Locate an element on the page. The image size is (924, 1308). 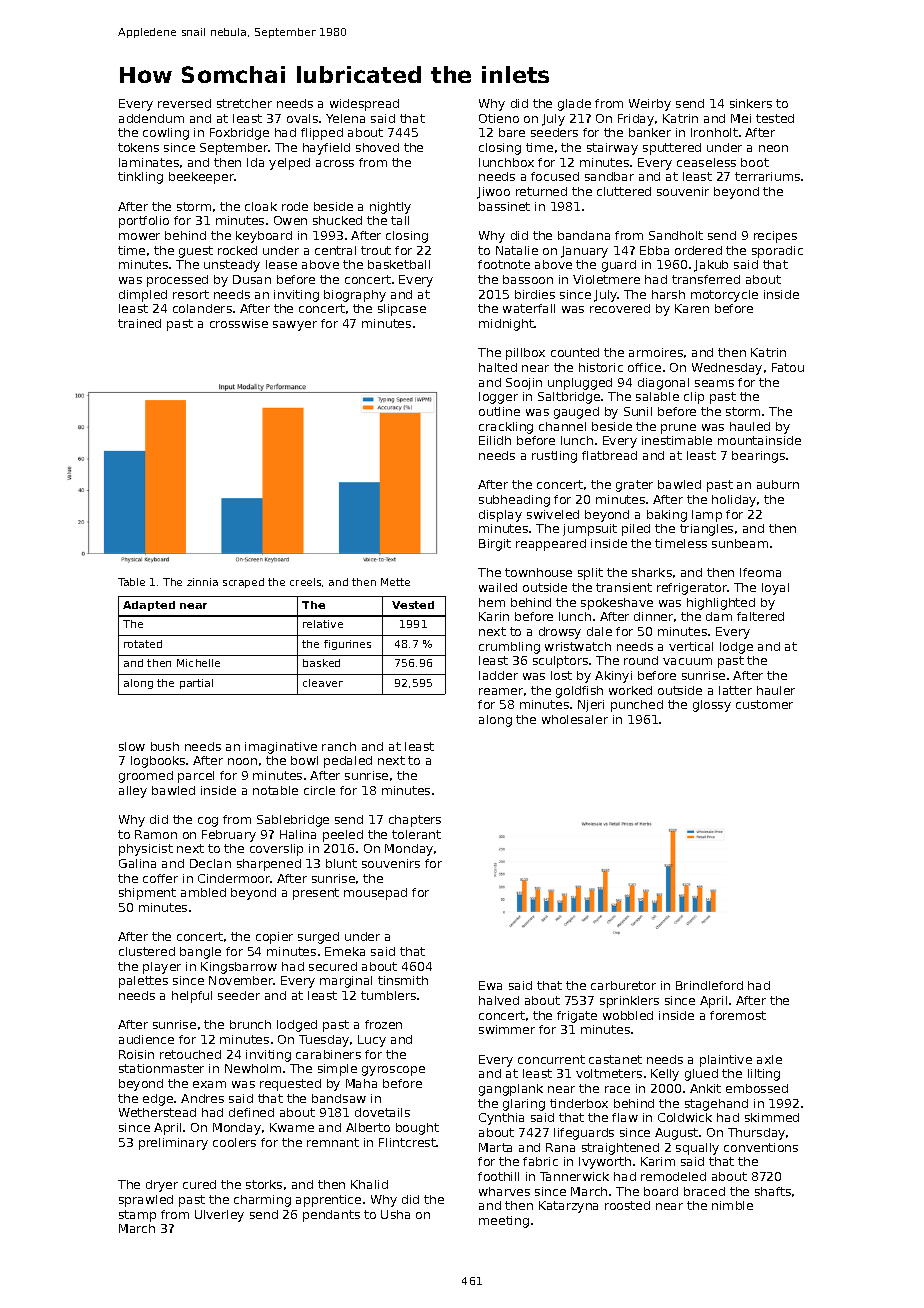
clustered is located at coordinates (147, 951).
